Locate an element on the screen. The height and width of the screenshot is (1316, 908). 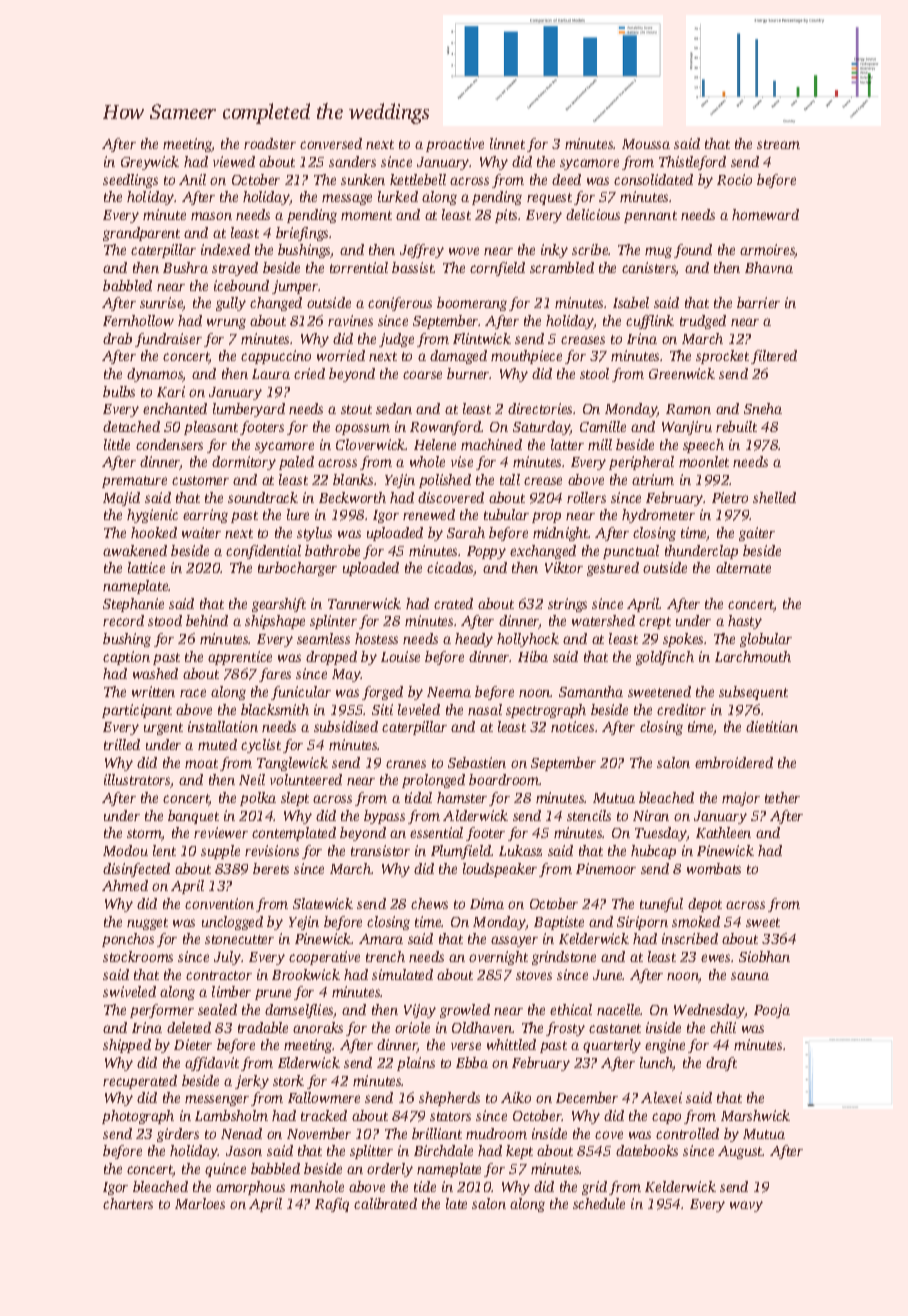
chews is located at coordinates (429, 903).
